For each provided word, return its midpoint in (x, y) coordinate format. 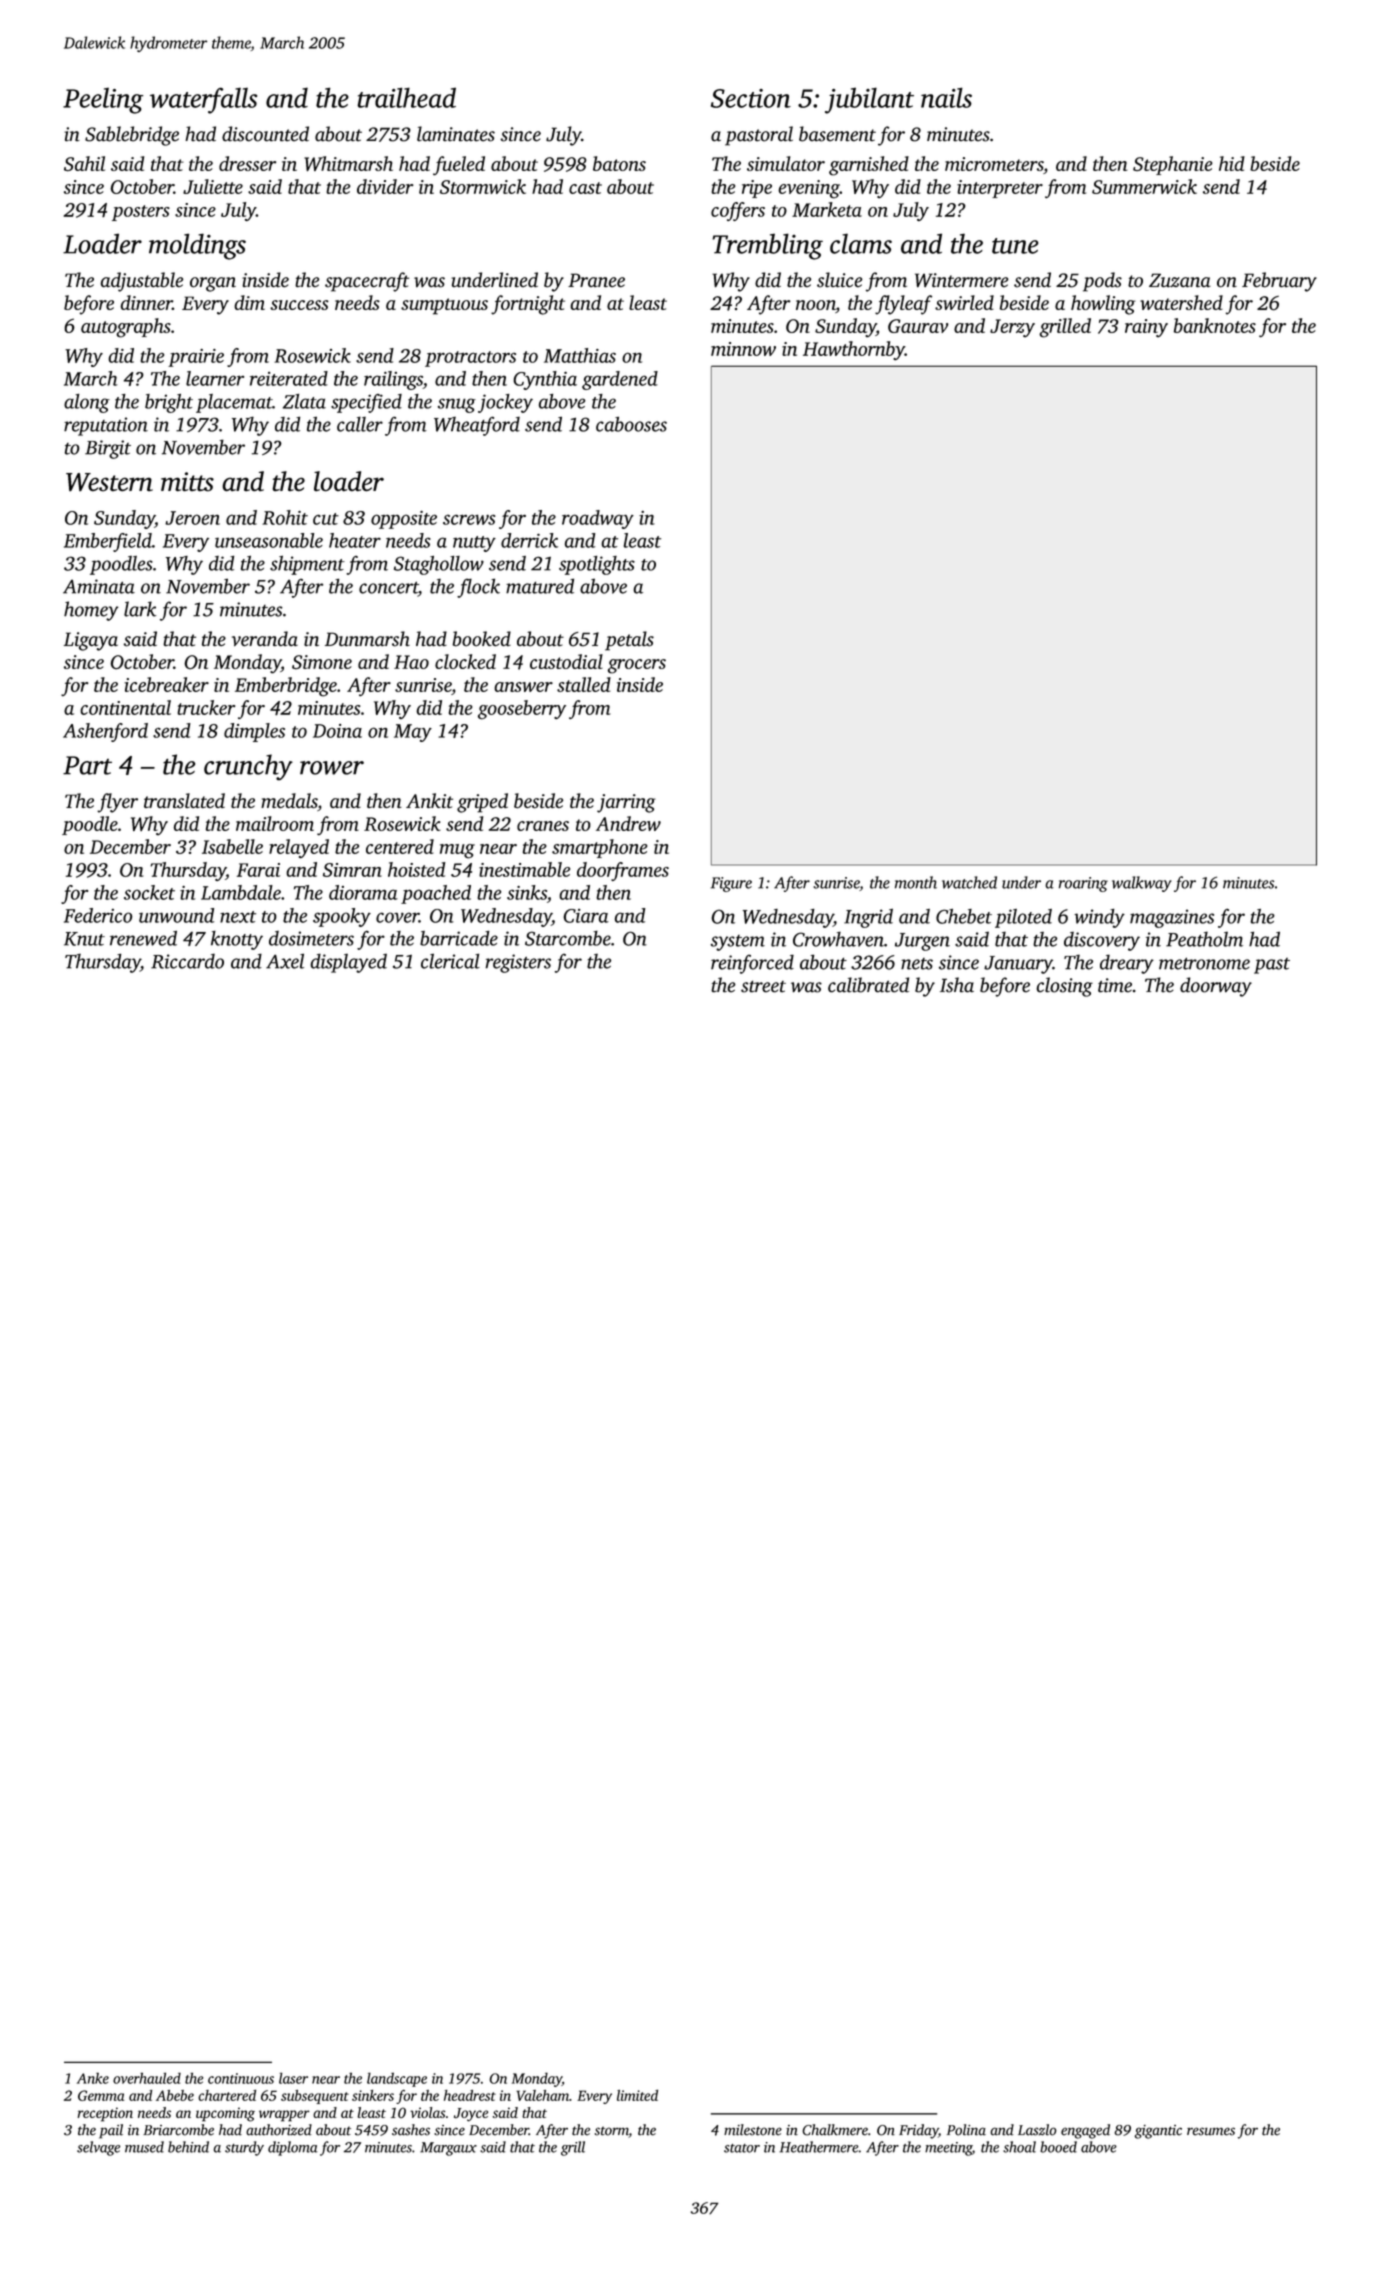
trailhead (406, 97)
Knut (84, 939)
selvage (98, 2148)
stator (742, 2148)
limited (637, 2095)
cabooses (631, 424)
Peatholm (1204, 939)
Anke (93, 2078)
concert (388, 587)
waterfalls (203, 100)
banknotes (1215, 325)
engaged (1085, 2131)
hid (1232, 163)
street (763, 986)
